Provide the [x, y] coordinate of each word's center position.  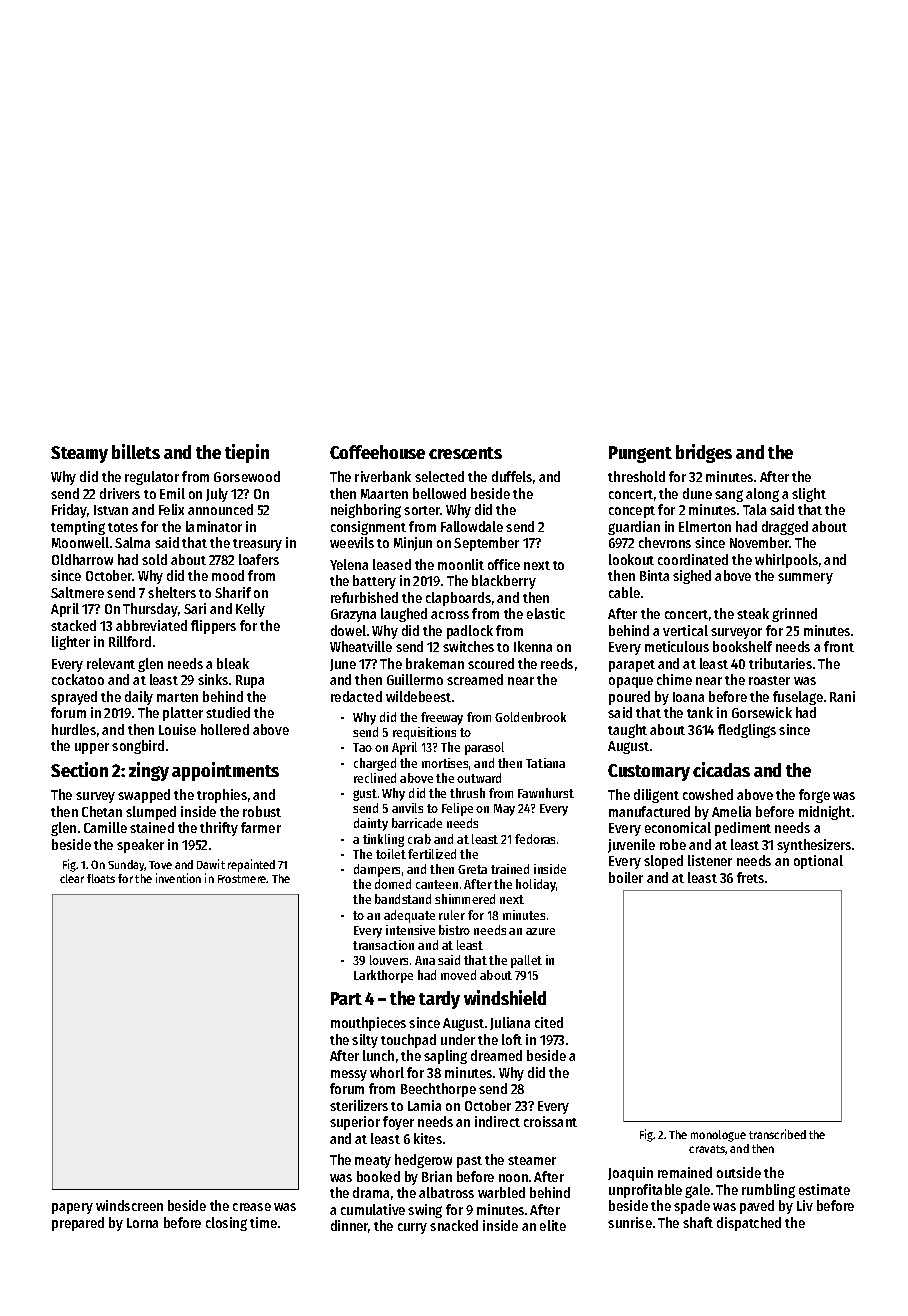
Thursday [150, 610]
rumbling [768, 1191]
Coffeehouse [377, 452]
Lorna [142, 1223]
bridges [704, 453]
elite [553, 1225]
